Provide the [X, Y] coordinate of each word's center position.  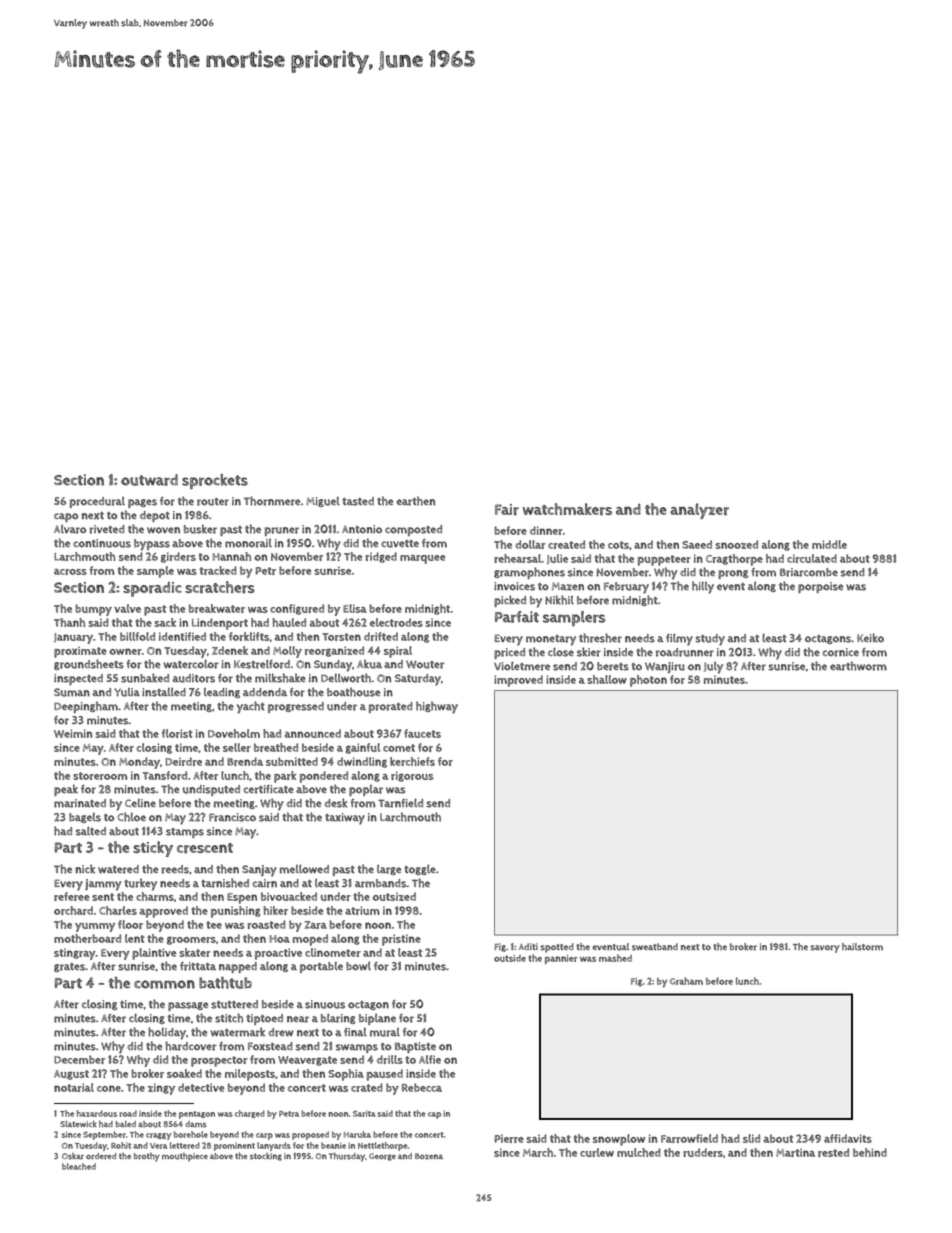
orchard [73, 910]
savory [825, 949]
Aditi [528, 946]
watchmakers [567, 509]
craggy [158, 1136]
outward [149, 480]
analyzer [699, 511]
